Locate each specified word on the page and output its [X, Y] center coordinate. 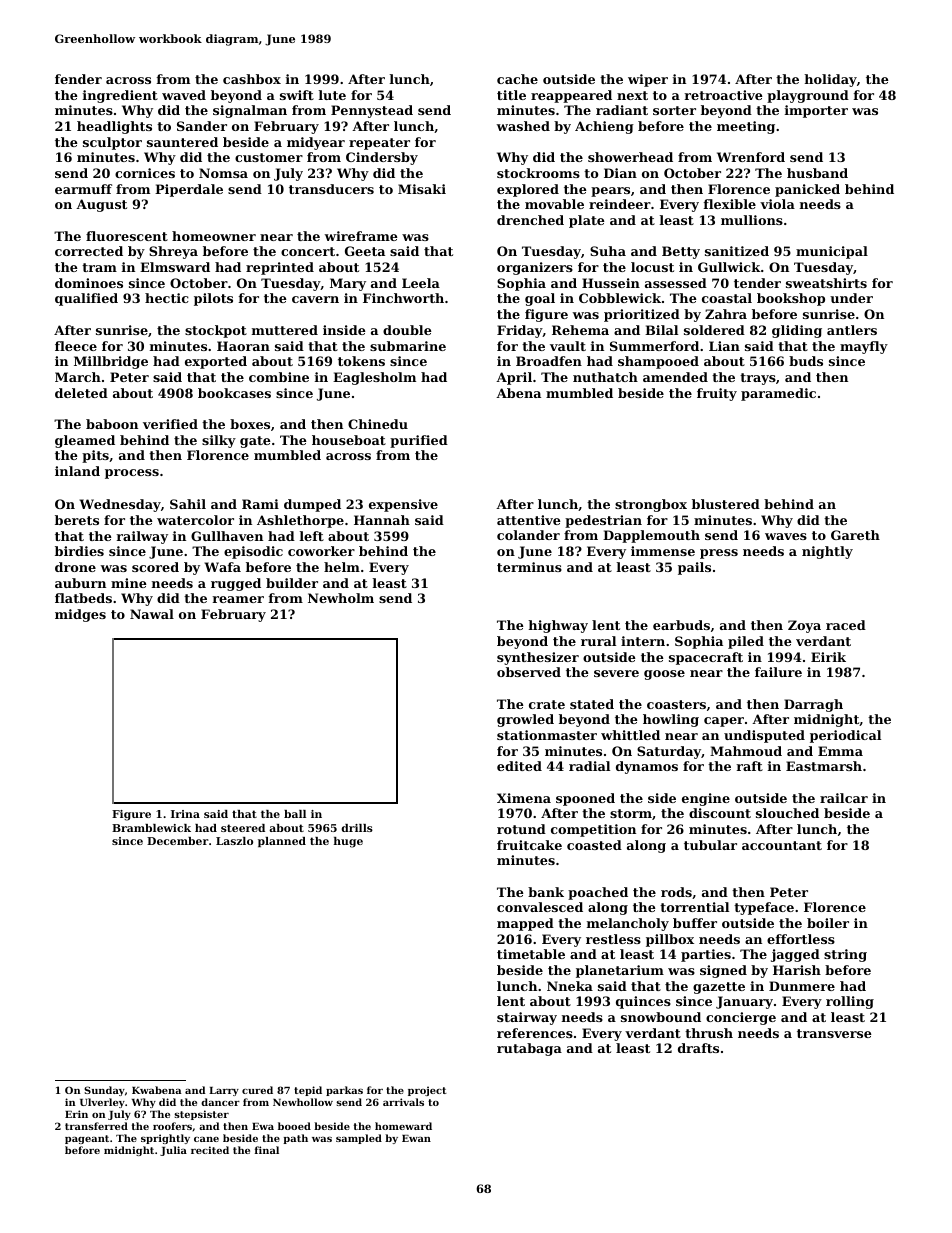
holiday [830, 80]
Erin [76, 1114]
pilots [213, 299]
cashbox [252, 79]
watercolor [195, 520]
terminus [529, 567]
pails [694, 568]
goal [540, 299]
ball [295, 814]
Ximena [524, 798]
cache [517, 79]
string [845, 955]
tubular [710, 845]
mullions [752, 220]
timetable [531, 954]
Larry [224, 1091]
